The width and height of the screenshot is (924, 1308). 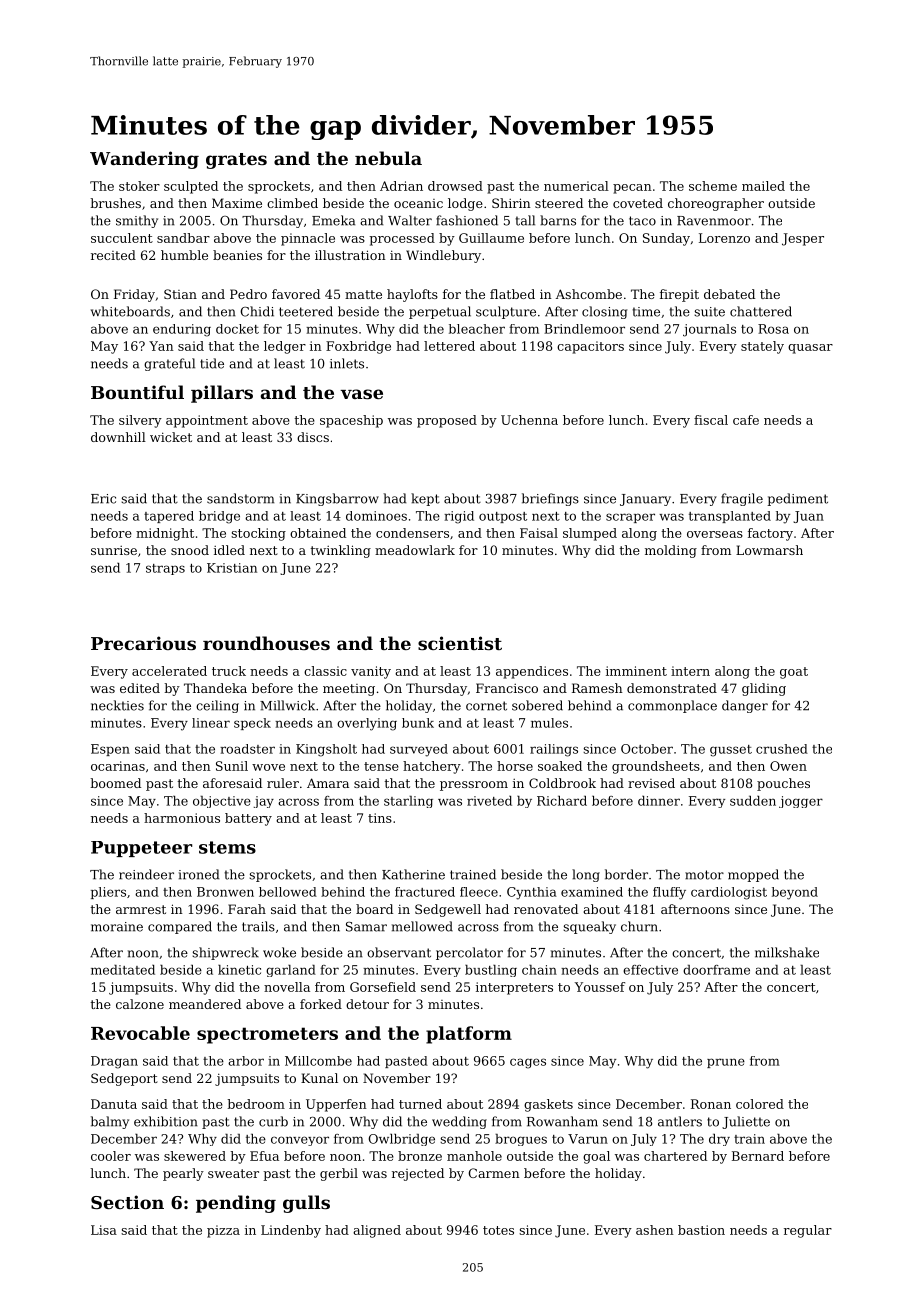 I want to click on mailed, so click(x=763, y=186).
